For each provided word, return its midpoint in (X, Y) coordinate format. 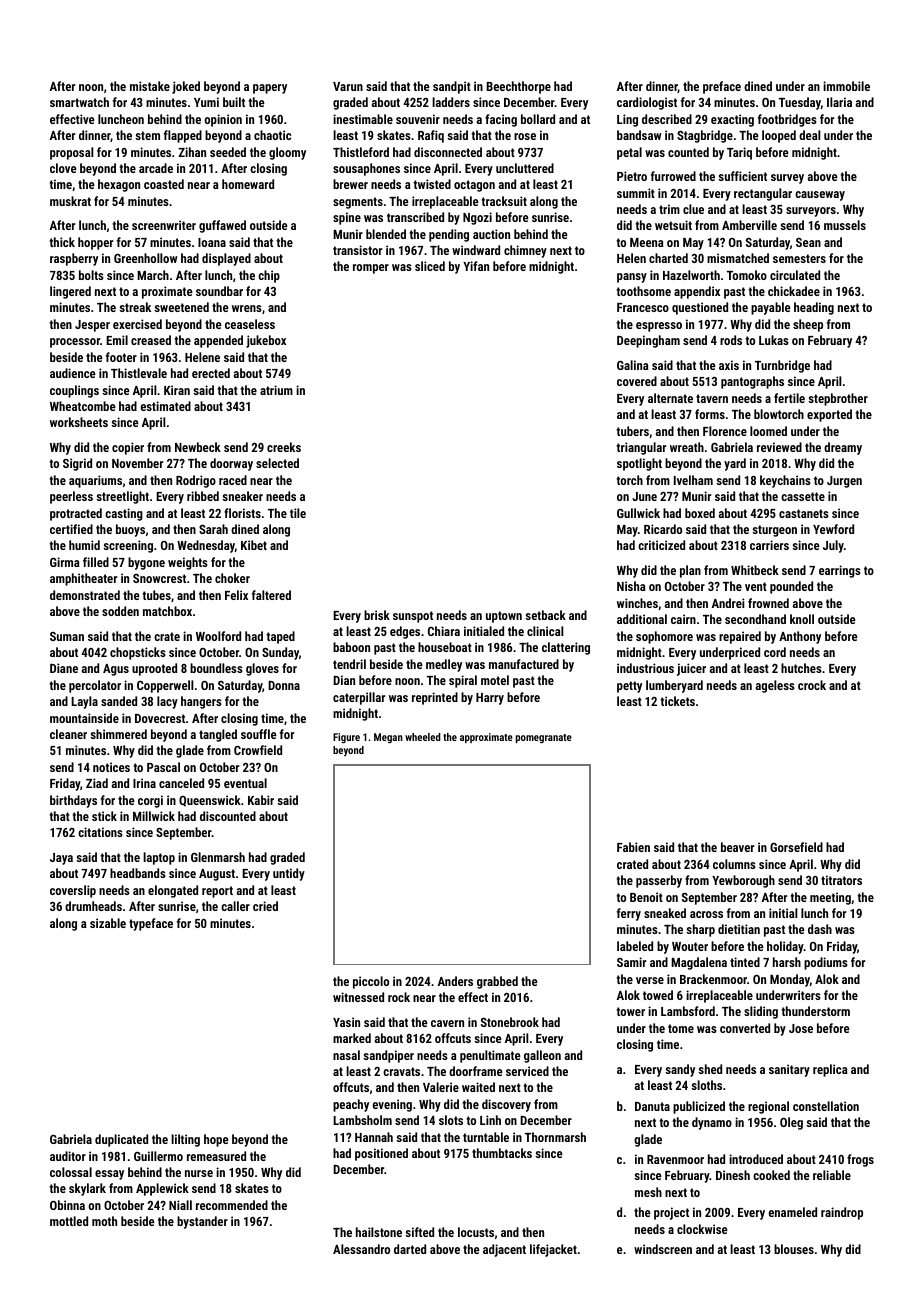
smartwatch (79, 102)
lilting (185, 1140)
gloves (262, 669)
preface (722, 87)
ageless (775, 686)
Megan (388, 738)
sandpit (452, 87)
